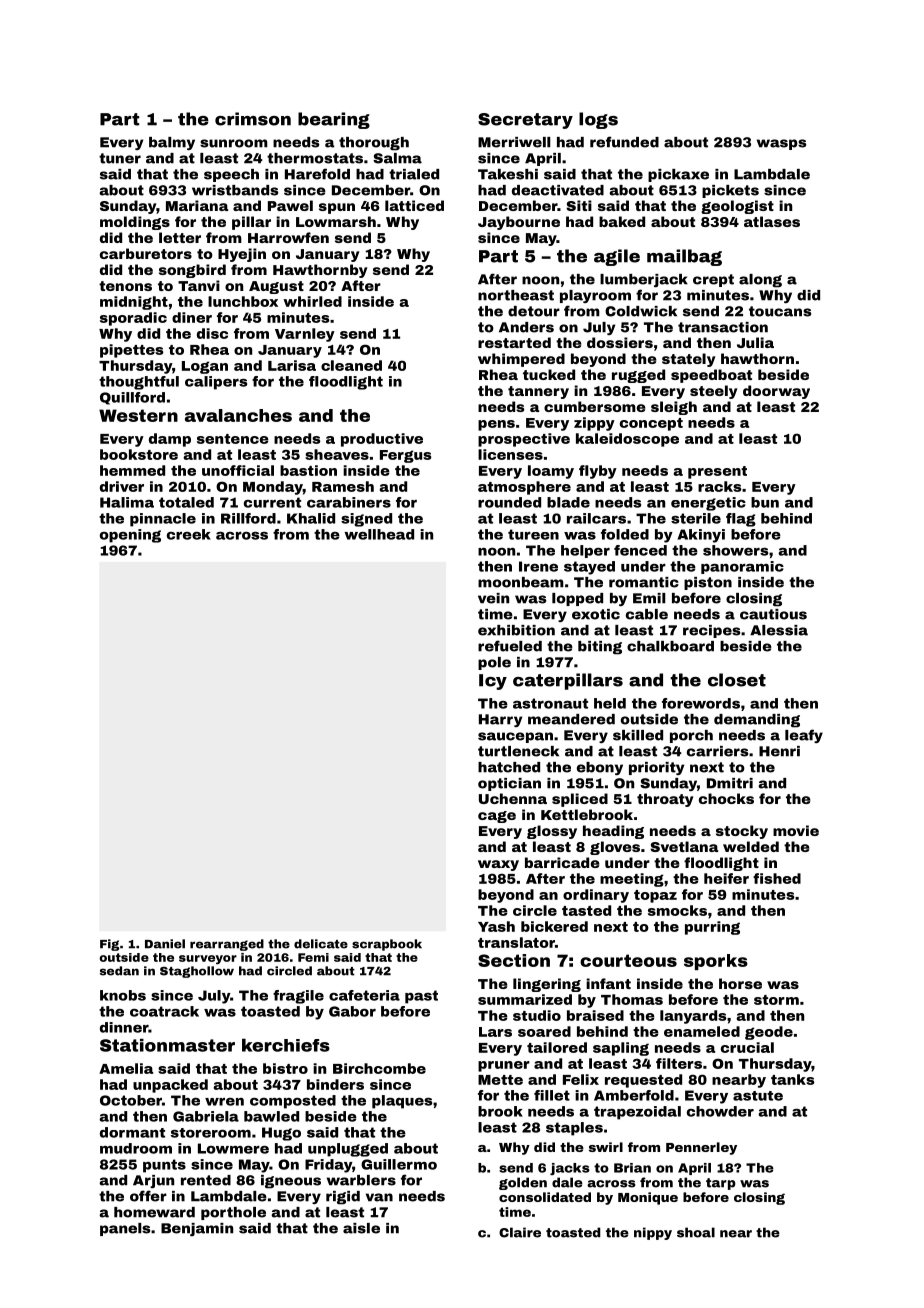 The height and width of the screenshot is (1308, 924). Describe the element at coordinates (351, 365) in the screenshot. I see `cleaned` at that location.
